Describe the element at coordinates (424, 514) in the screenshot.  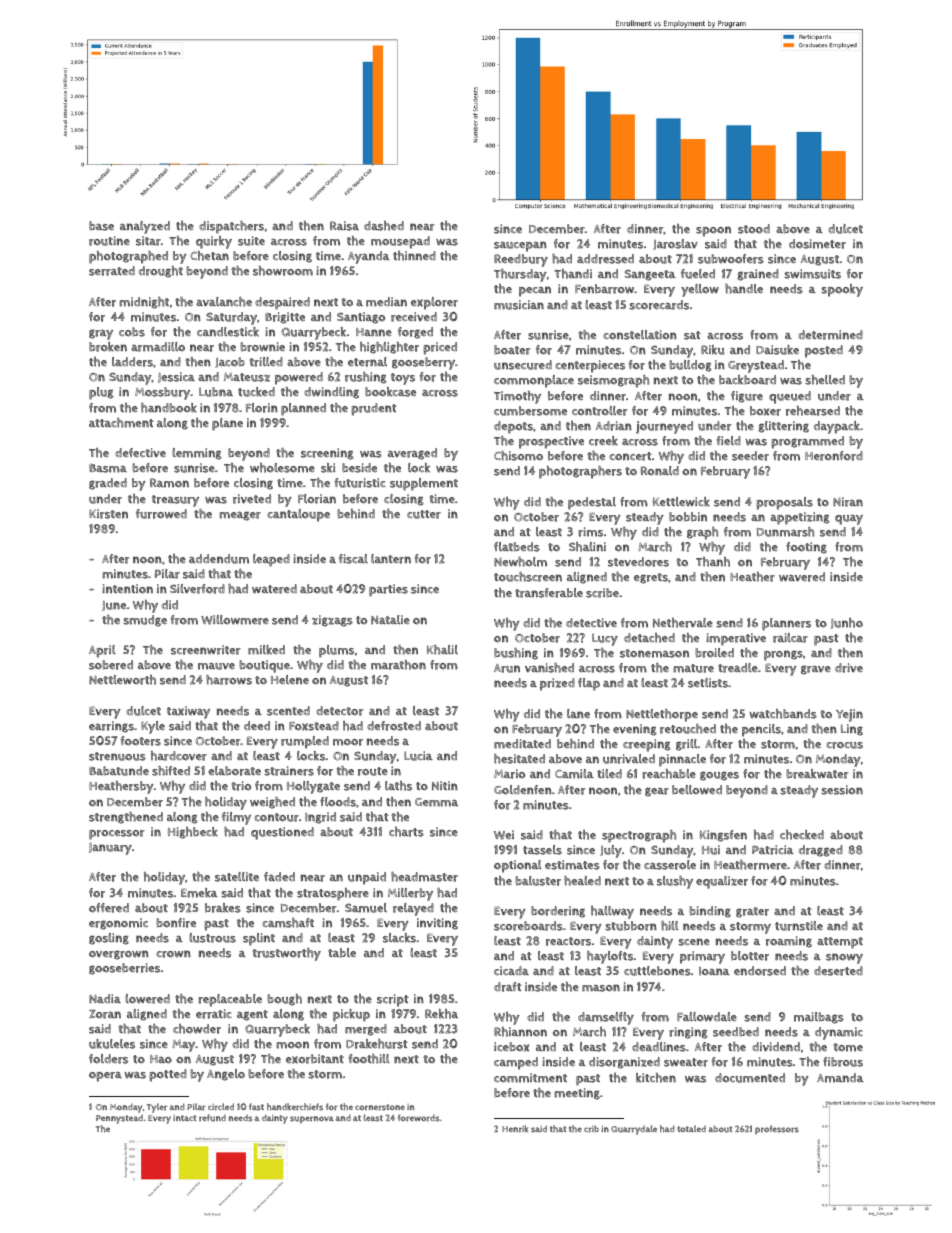
I see `cutter` at that location.
